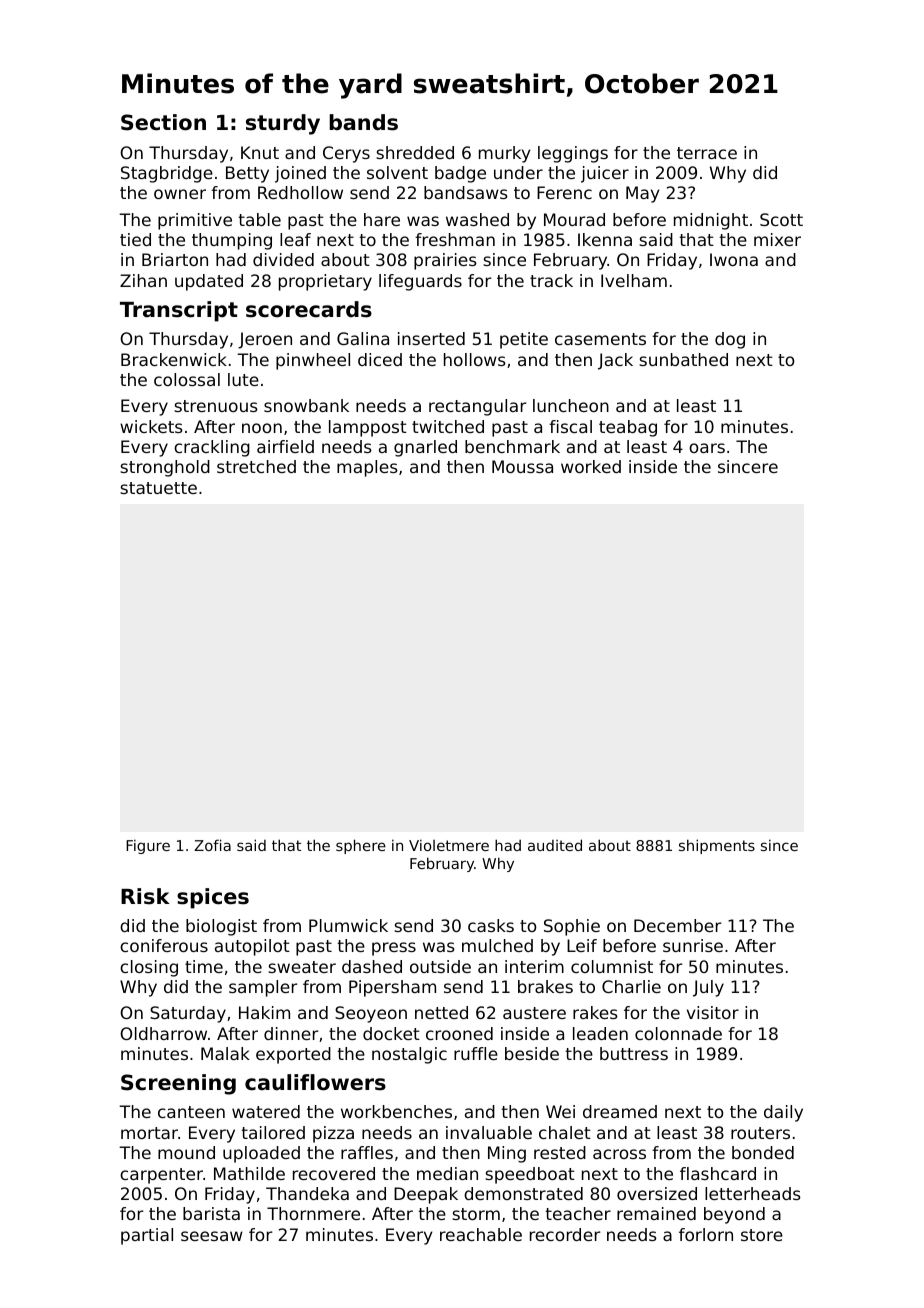  Describe the element at coordinates (149, 968) in the screenshot. I see `closing` at that location.
